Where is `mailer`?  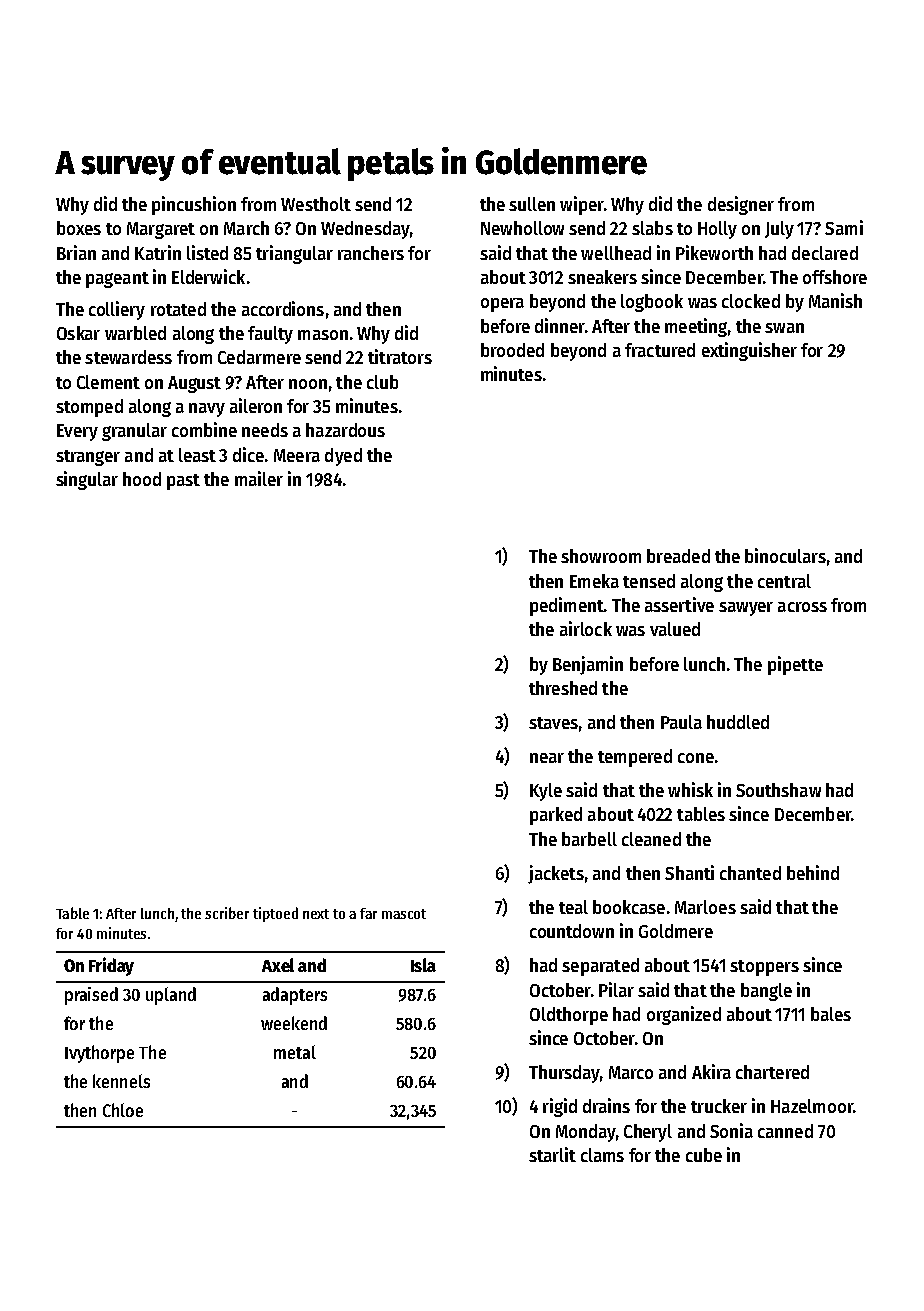
mailer is located at coordinates (259, 478).
